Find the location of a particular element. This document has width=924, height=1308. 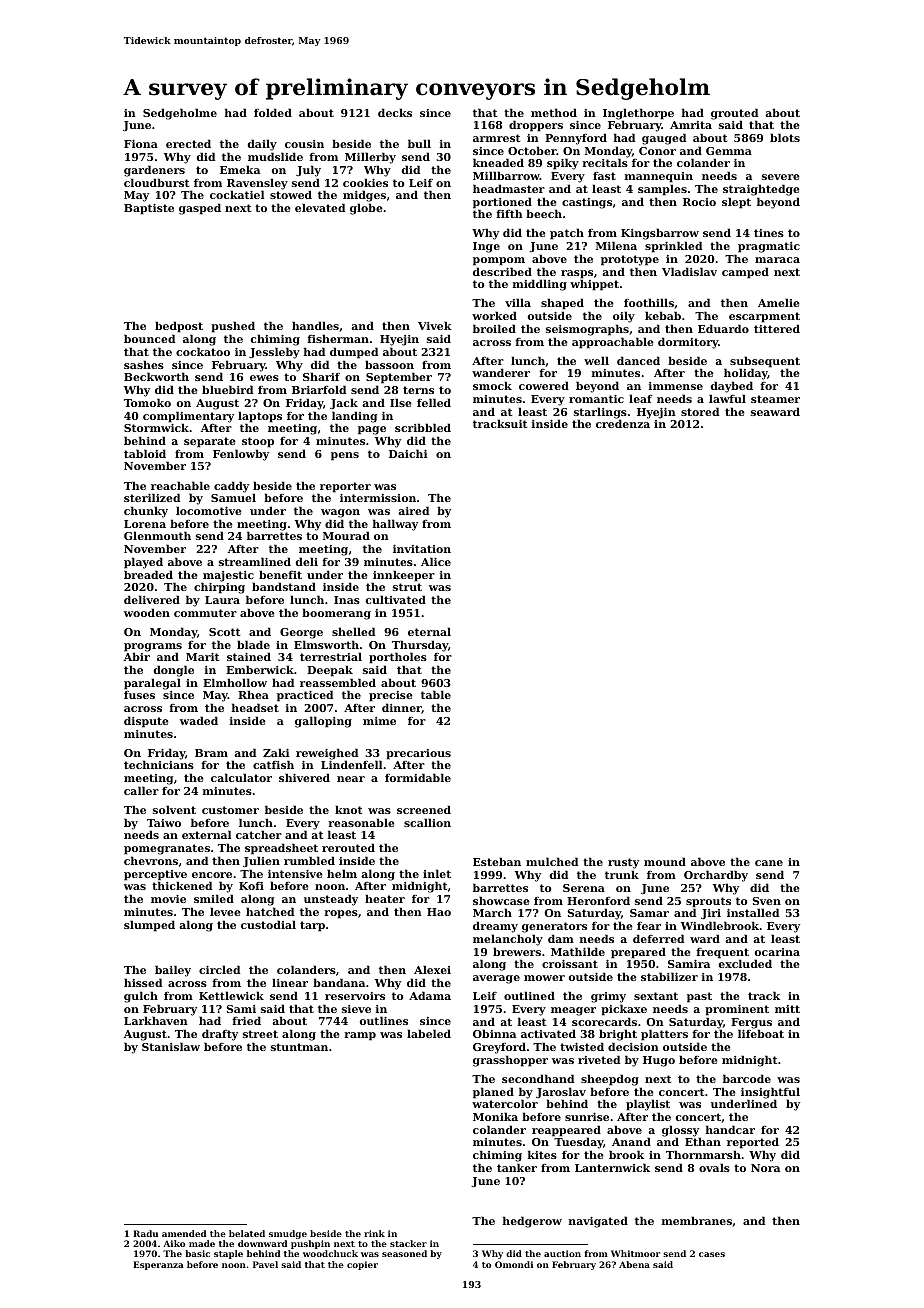

rusty is located at coordinates (623, 863).
